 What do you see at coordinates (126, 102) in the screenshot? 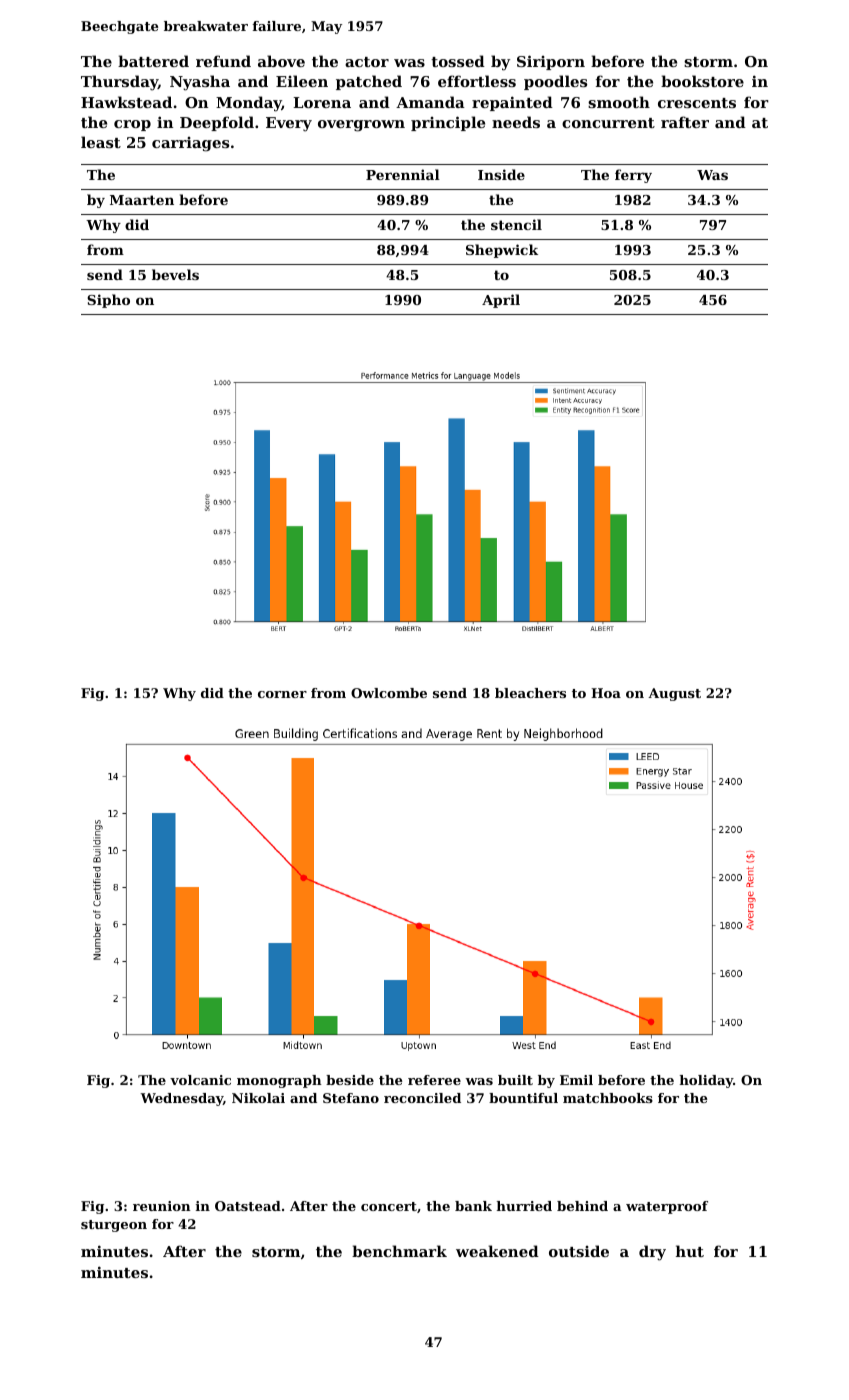
I see `Hawkstead` at bounding box center [126, 102].
